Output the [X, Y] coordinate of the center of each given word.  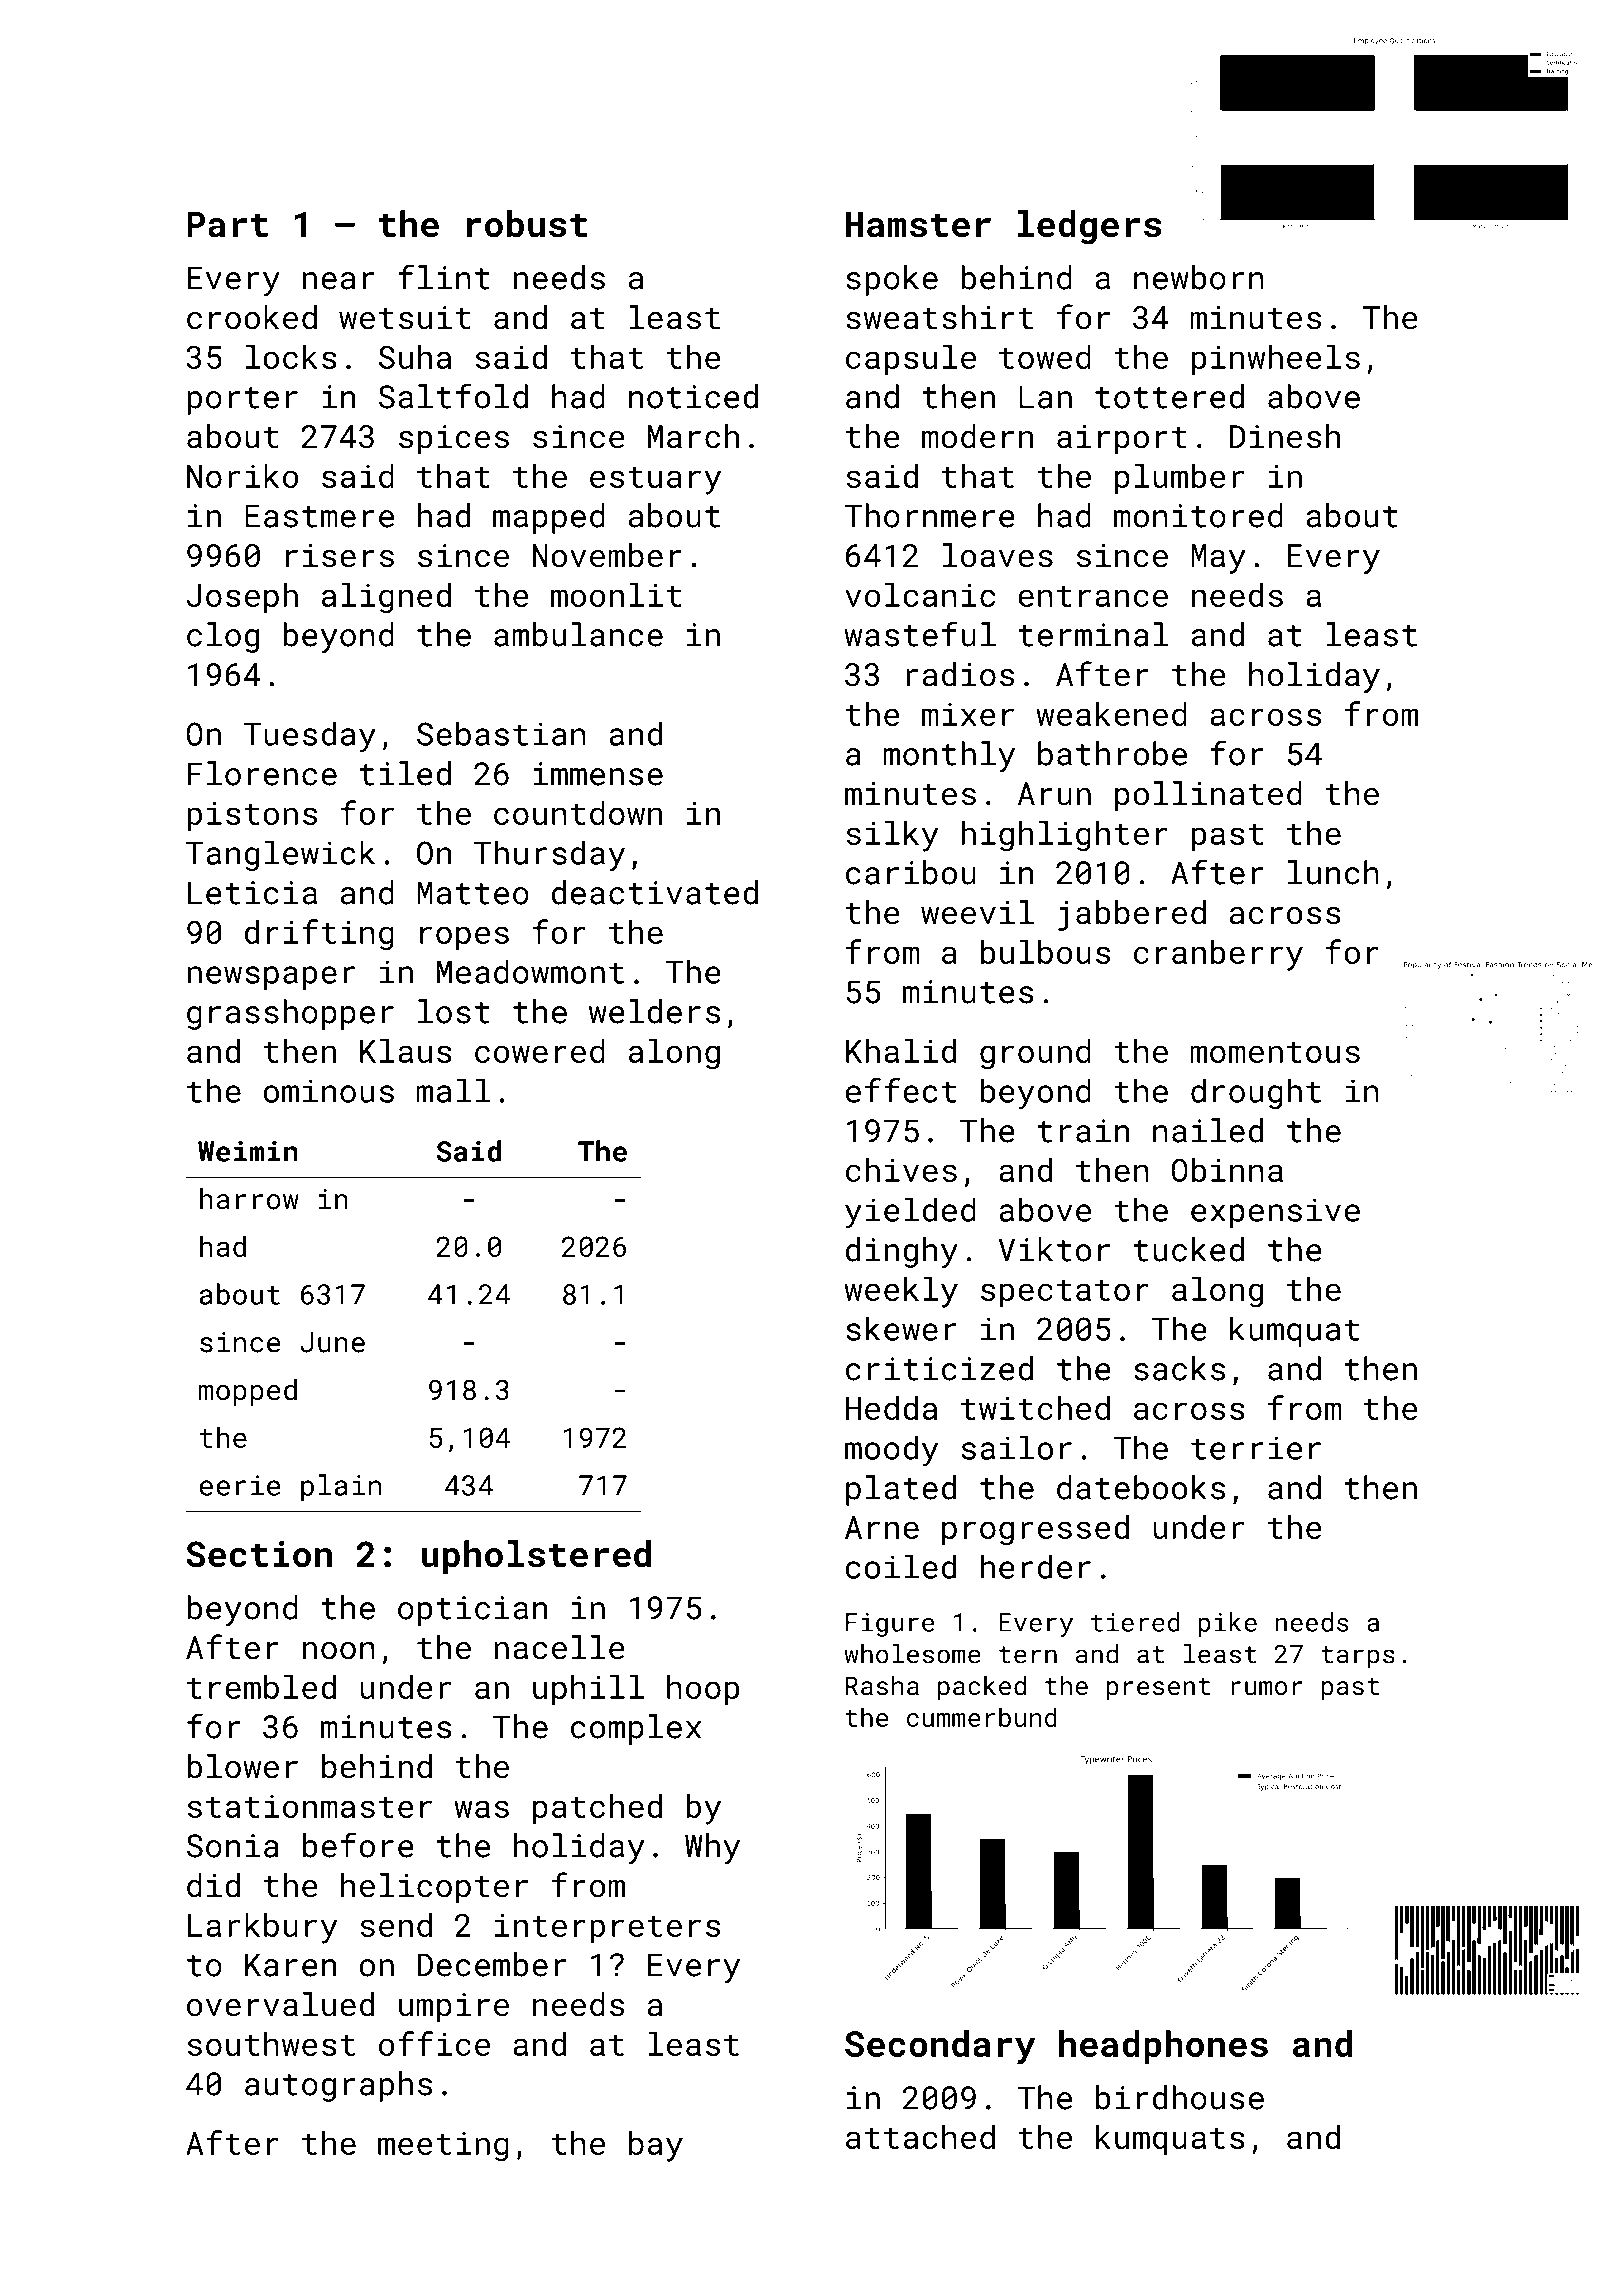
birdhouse [1180, 2097]
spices [454, 440]
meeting [443, 2147]
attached [920, 2137]
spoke [892, 280]
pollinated [1208, 796]
